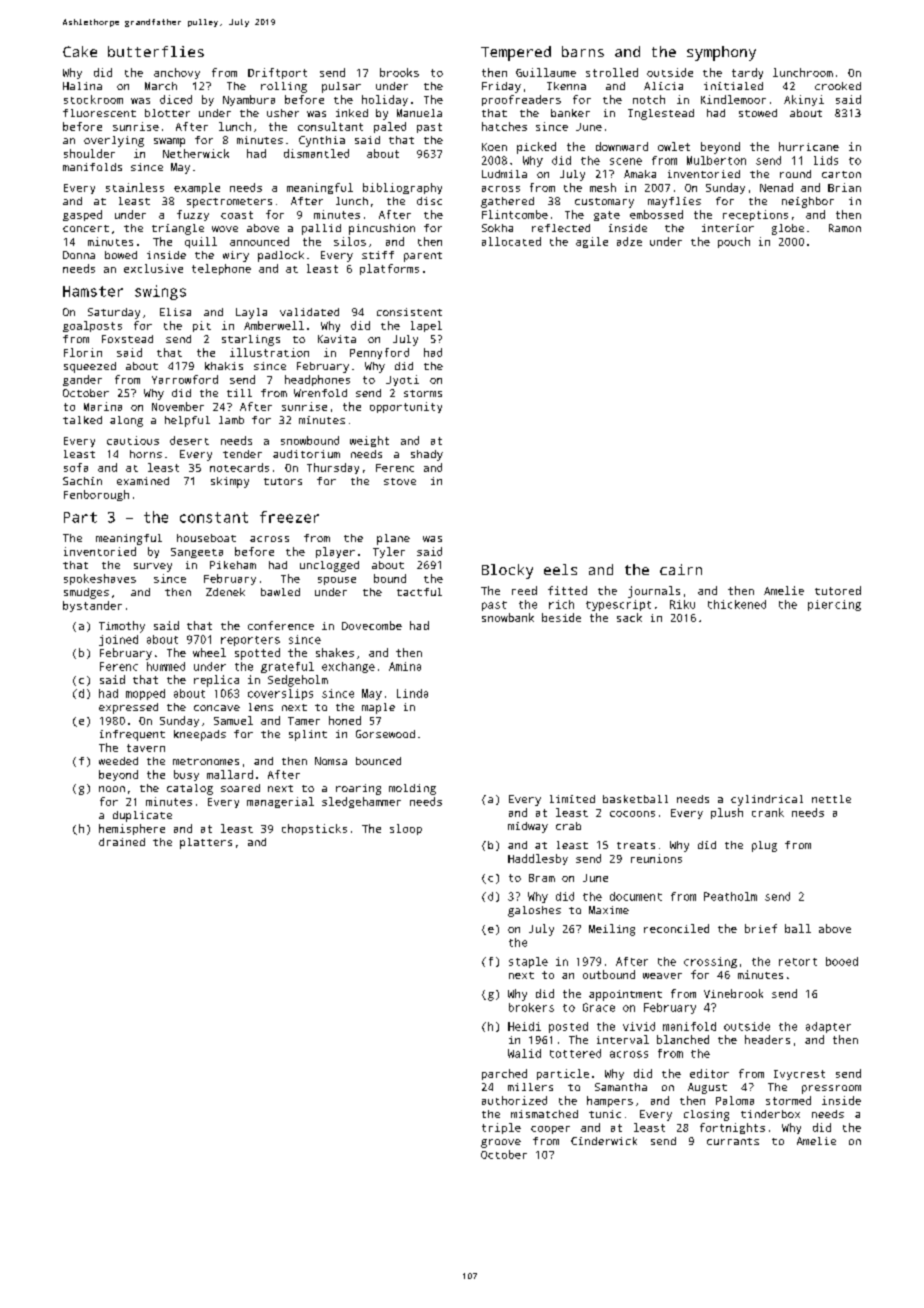 The height and width of the screenshot is (1308, 924). I want to click on shady, so click(427, 455).
